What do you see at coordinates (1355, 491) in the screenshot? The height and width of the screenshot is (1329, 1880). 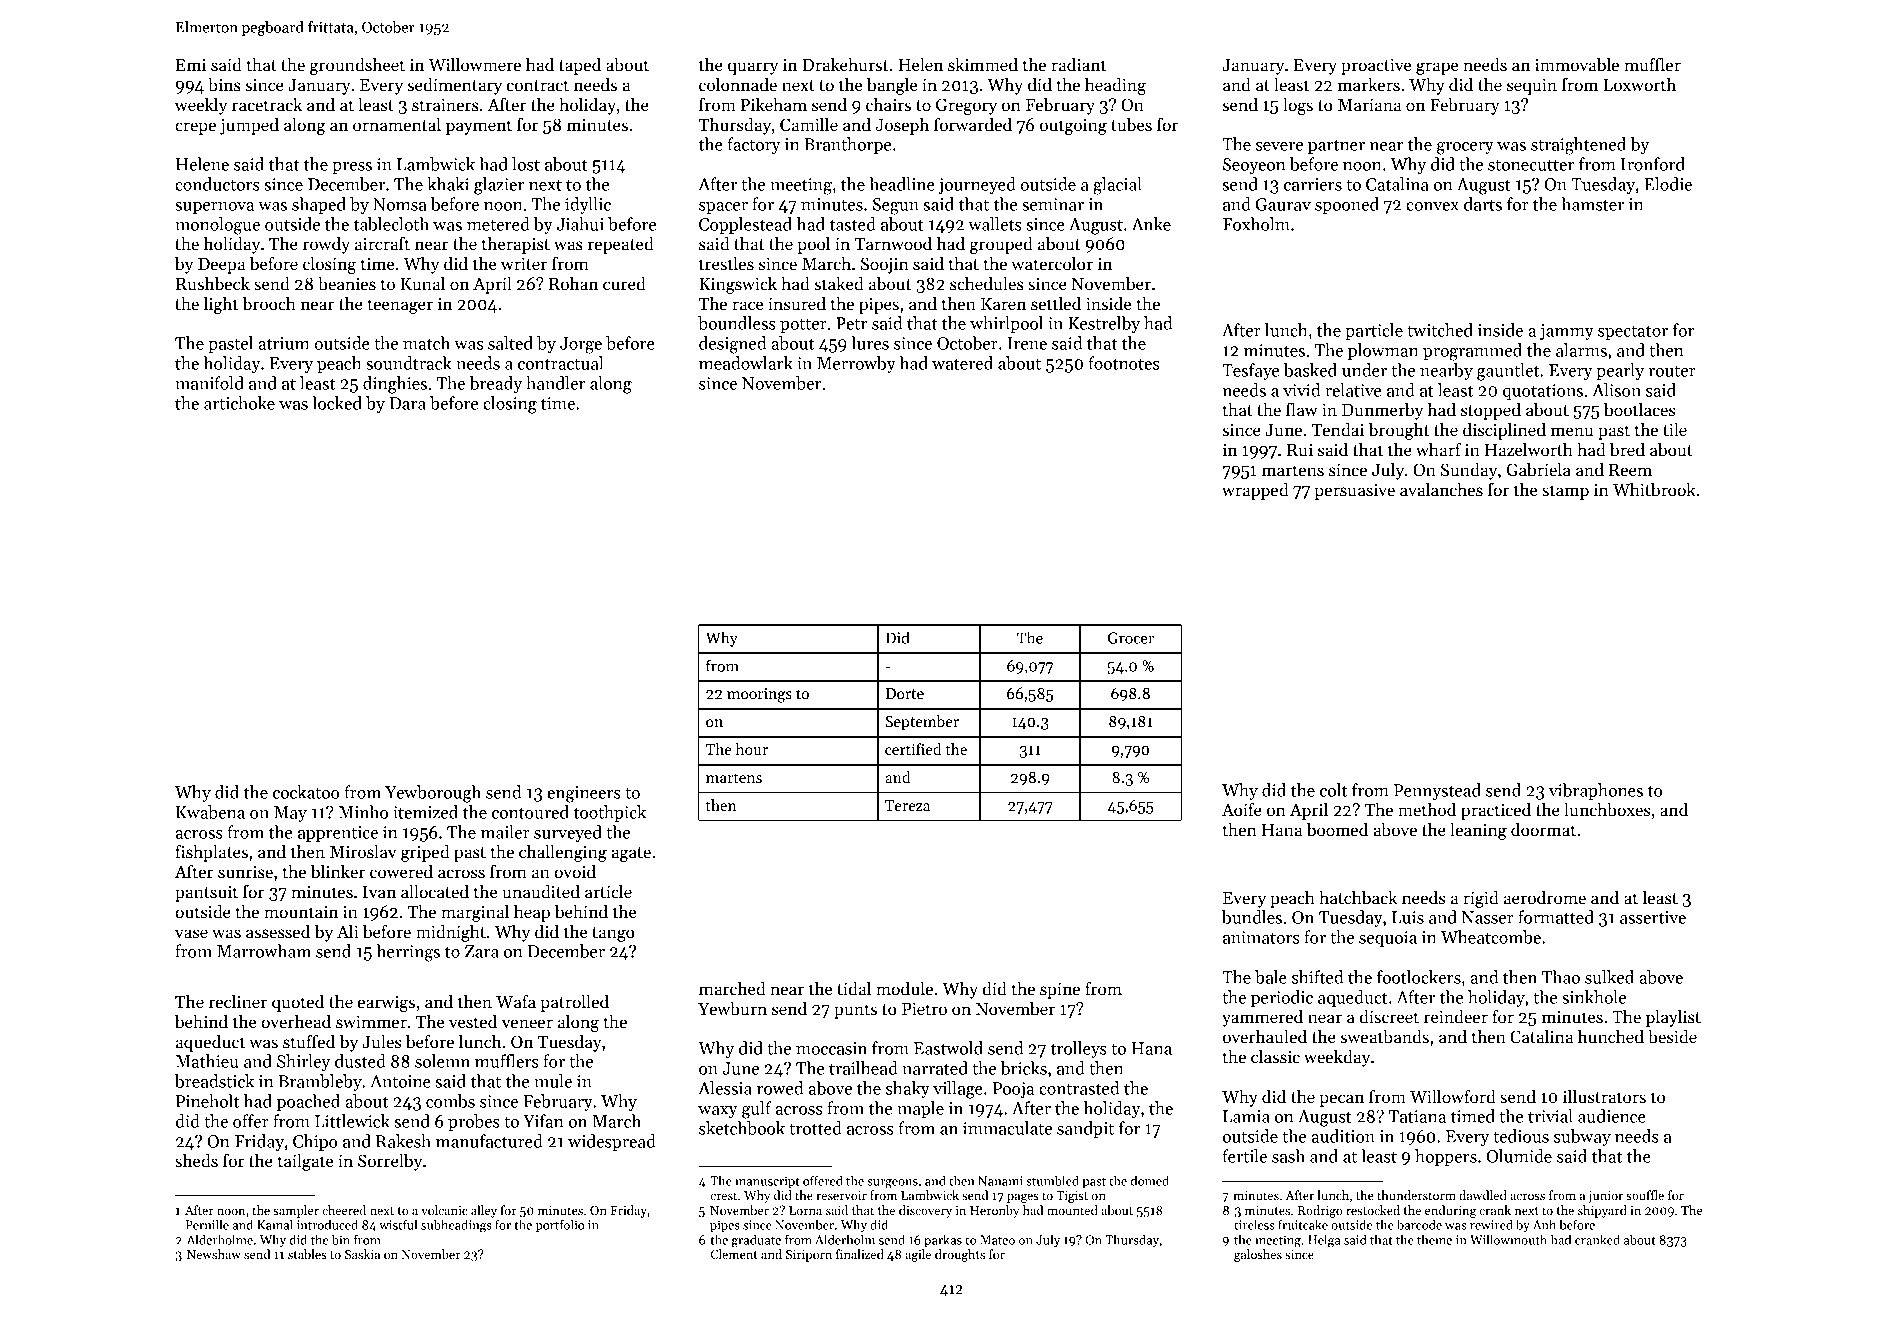 I see `persuasive` at bounding box center [1355, 491].
